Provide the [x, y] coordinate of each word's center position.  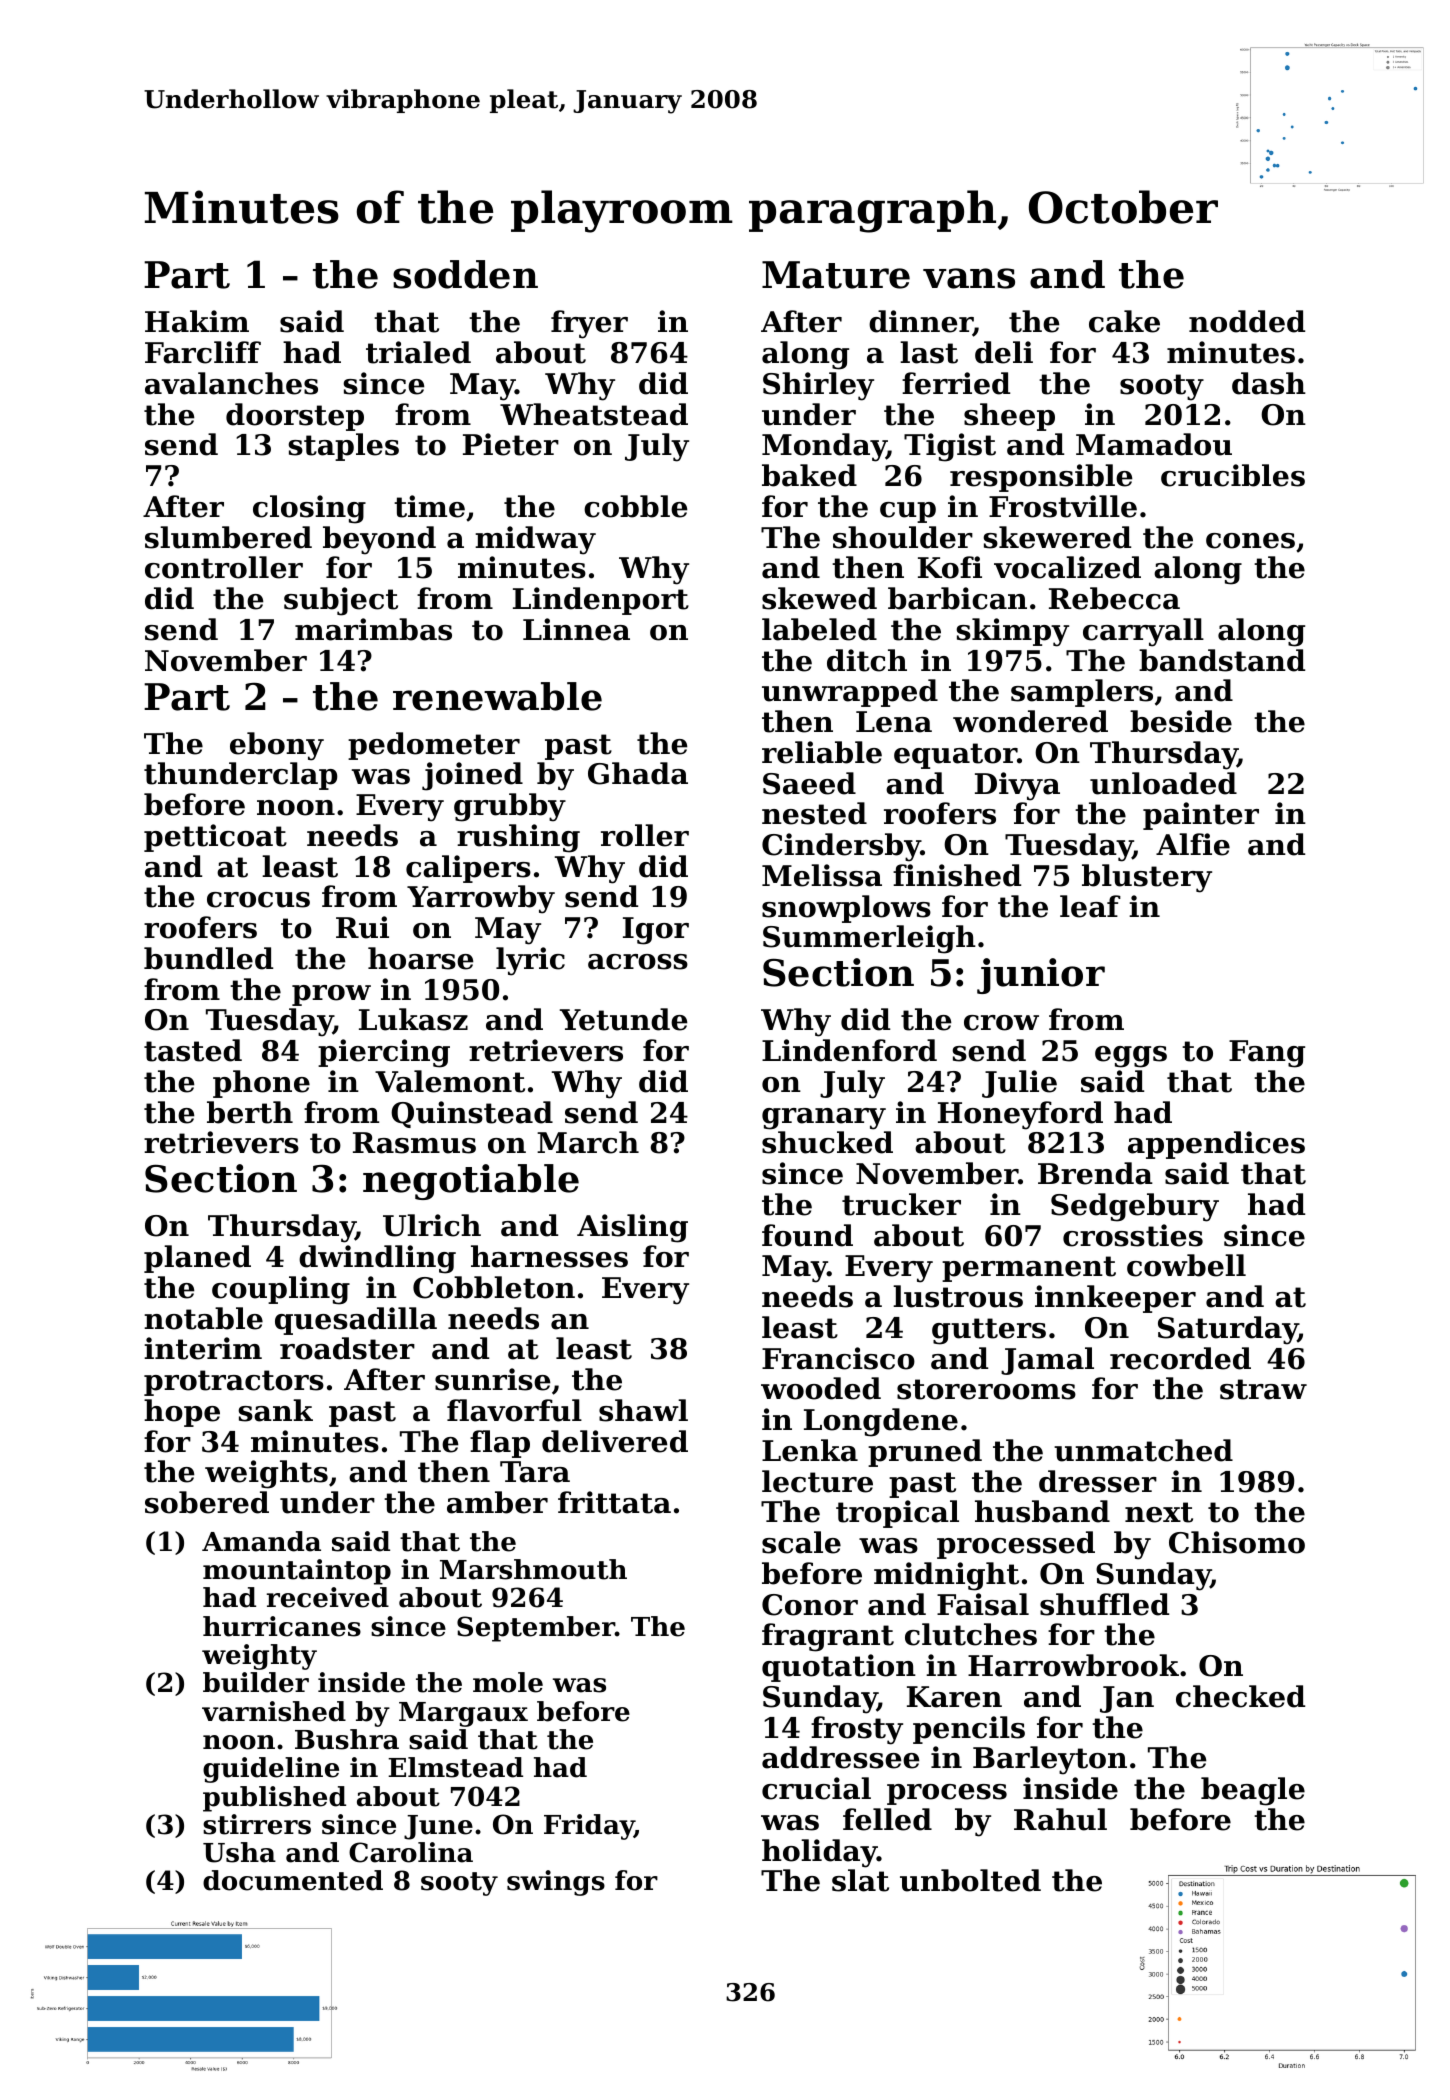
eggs [1131, 1057]
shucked [827, 1142]
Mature [836, 275]
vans [969, 278]
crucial [816, 1788]
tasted [193, 1050]
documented [293, 1880]
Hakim [197, 321]
